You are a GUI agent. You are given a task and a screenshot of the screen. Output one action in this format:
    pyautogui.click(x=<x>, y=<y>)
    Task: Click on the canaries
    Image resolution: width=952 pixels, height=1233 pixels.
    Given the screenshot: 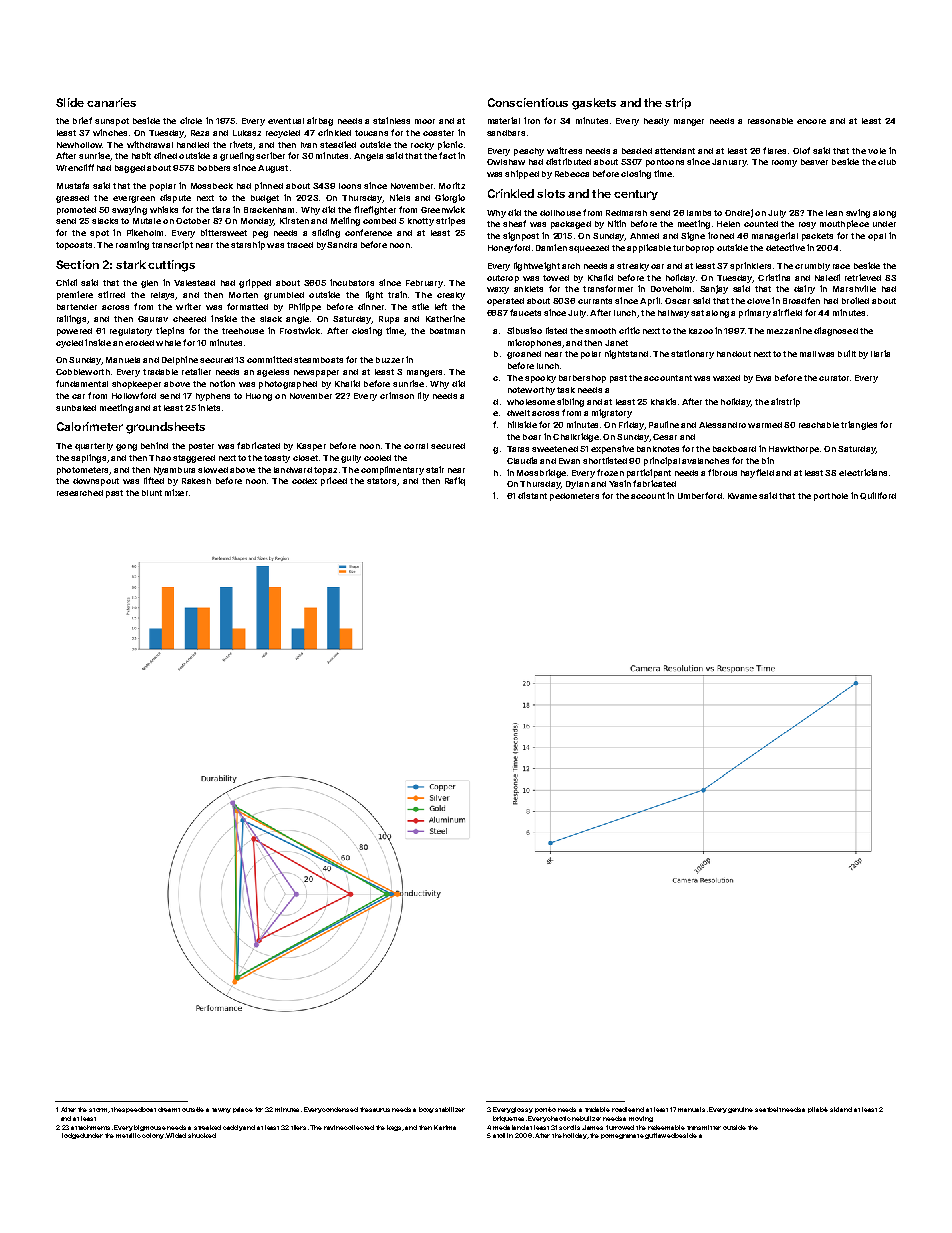 What is the action you would take?
    pyautogui.click(x=111, y=102)
